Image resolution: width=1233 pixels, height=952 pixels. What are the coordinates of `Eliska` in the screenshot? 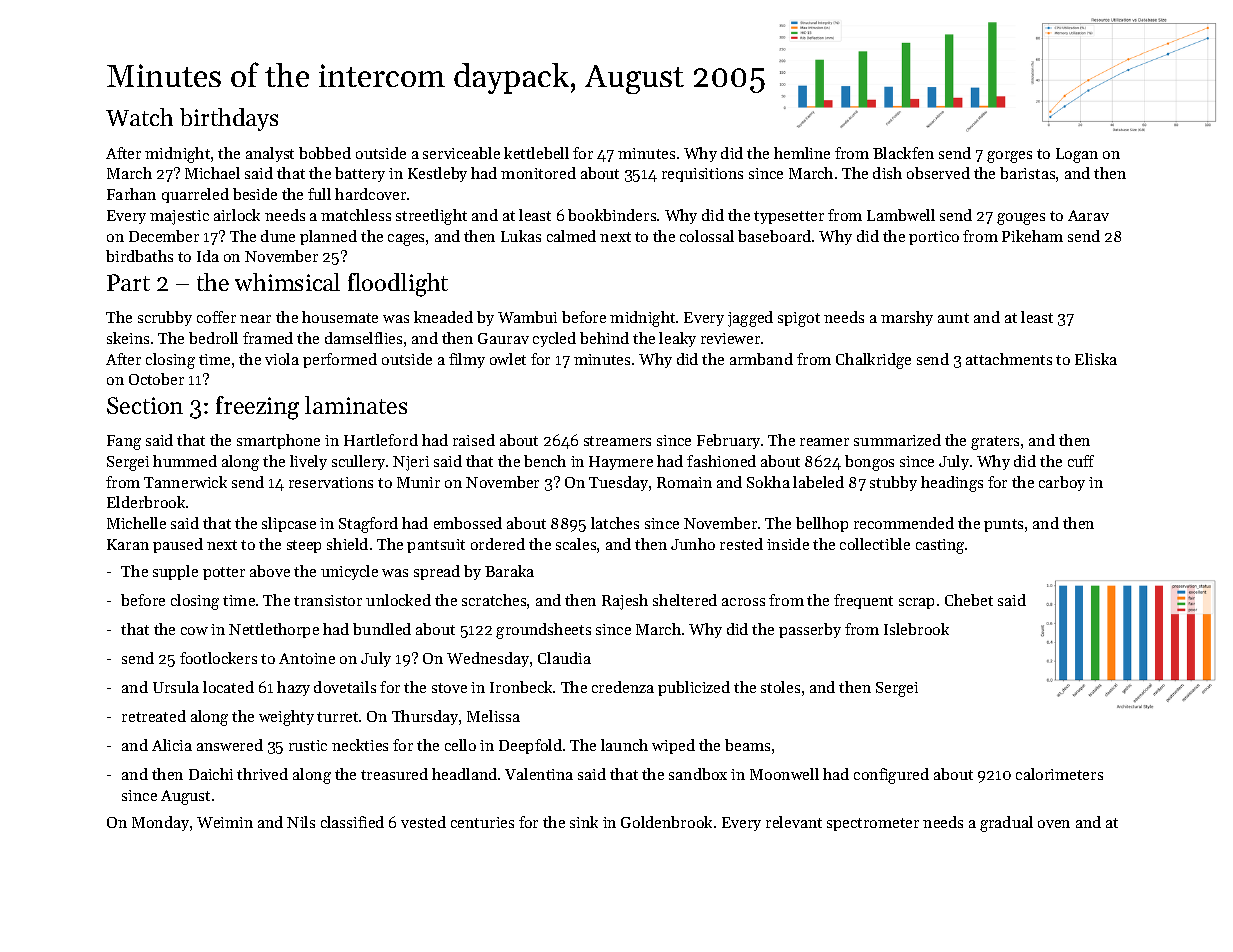 It's located at (1096, 359).
